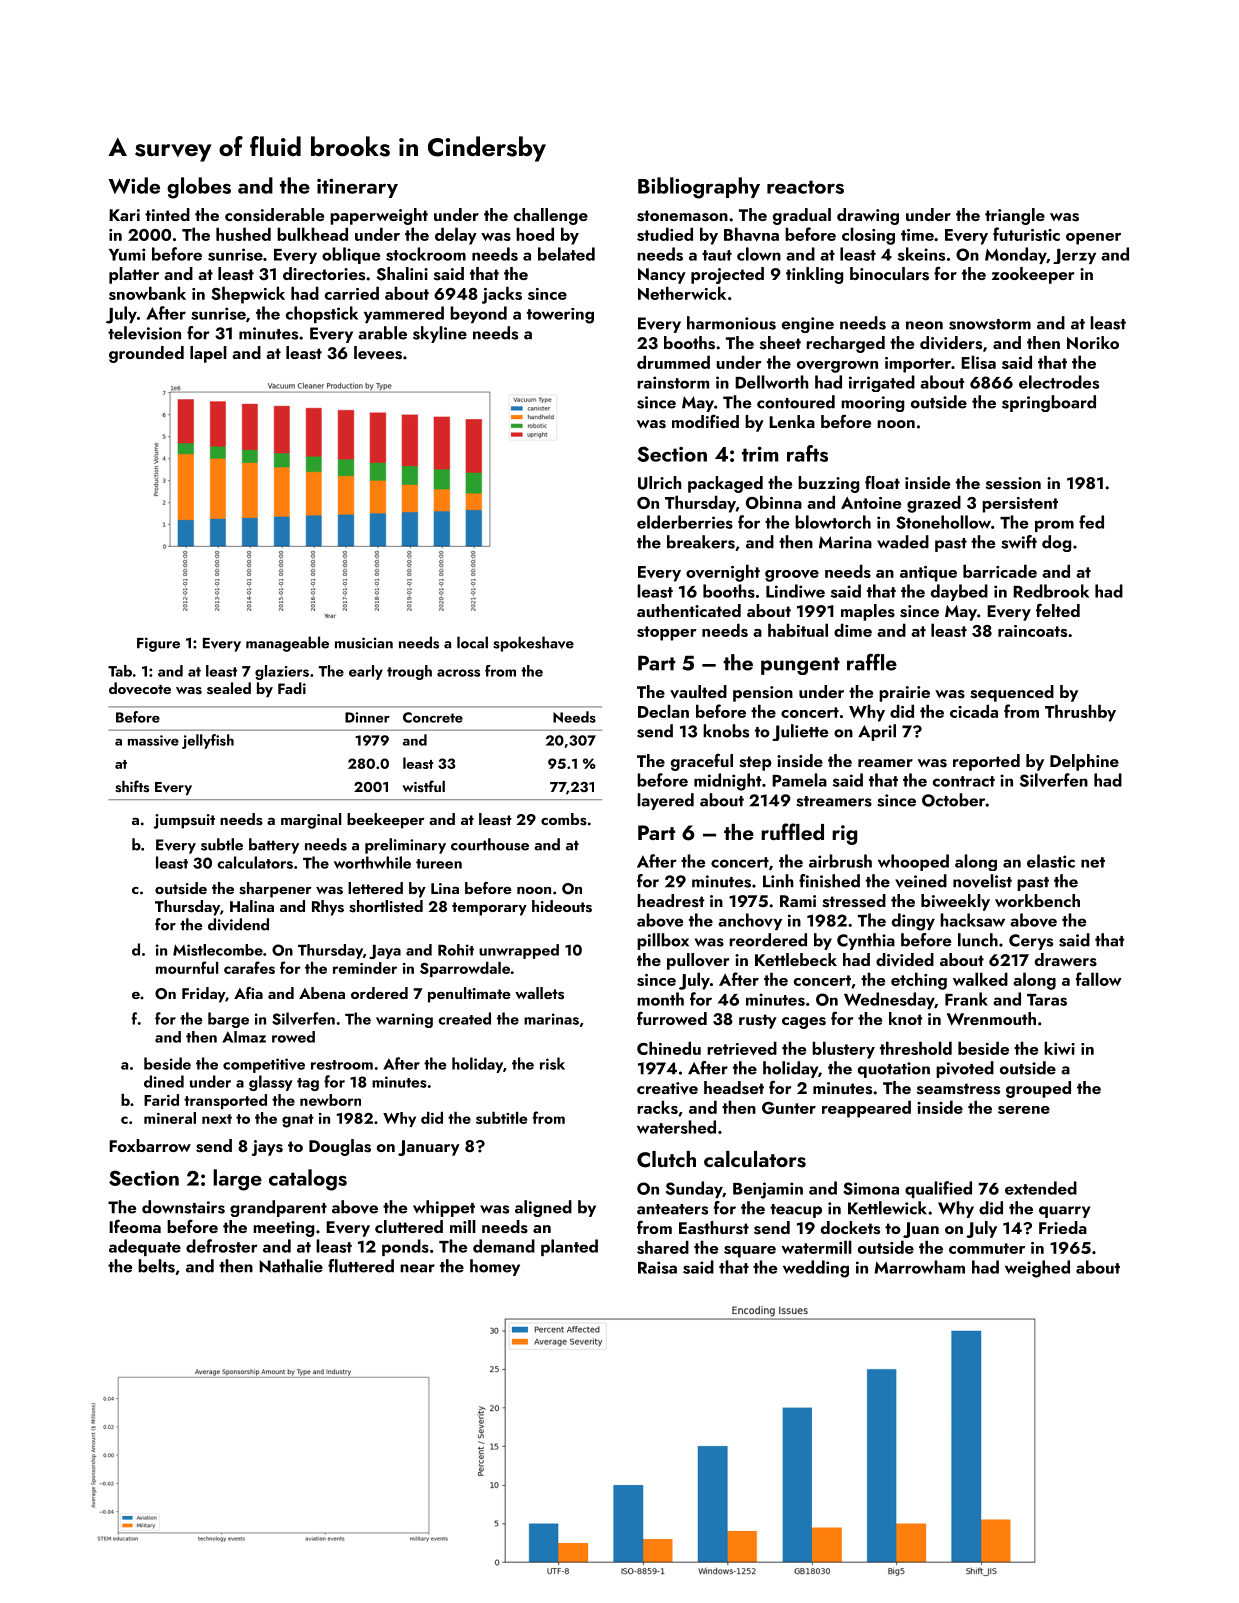 The width and height of the screenshot is (1239, 1603). I want to click on triangle, so click(1015, 216).
